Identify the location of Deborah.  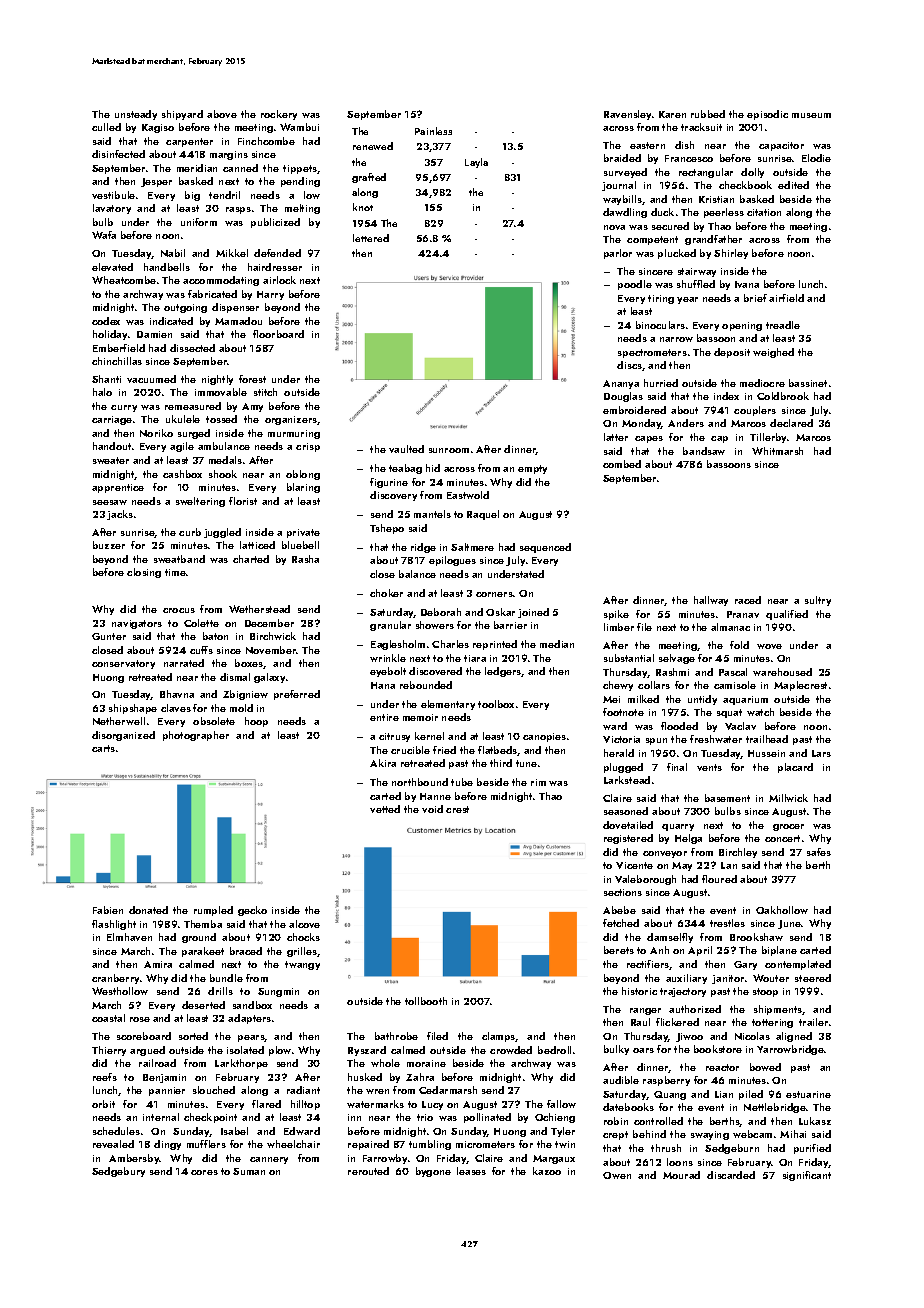
(441, 612).
